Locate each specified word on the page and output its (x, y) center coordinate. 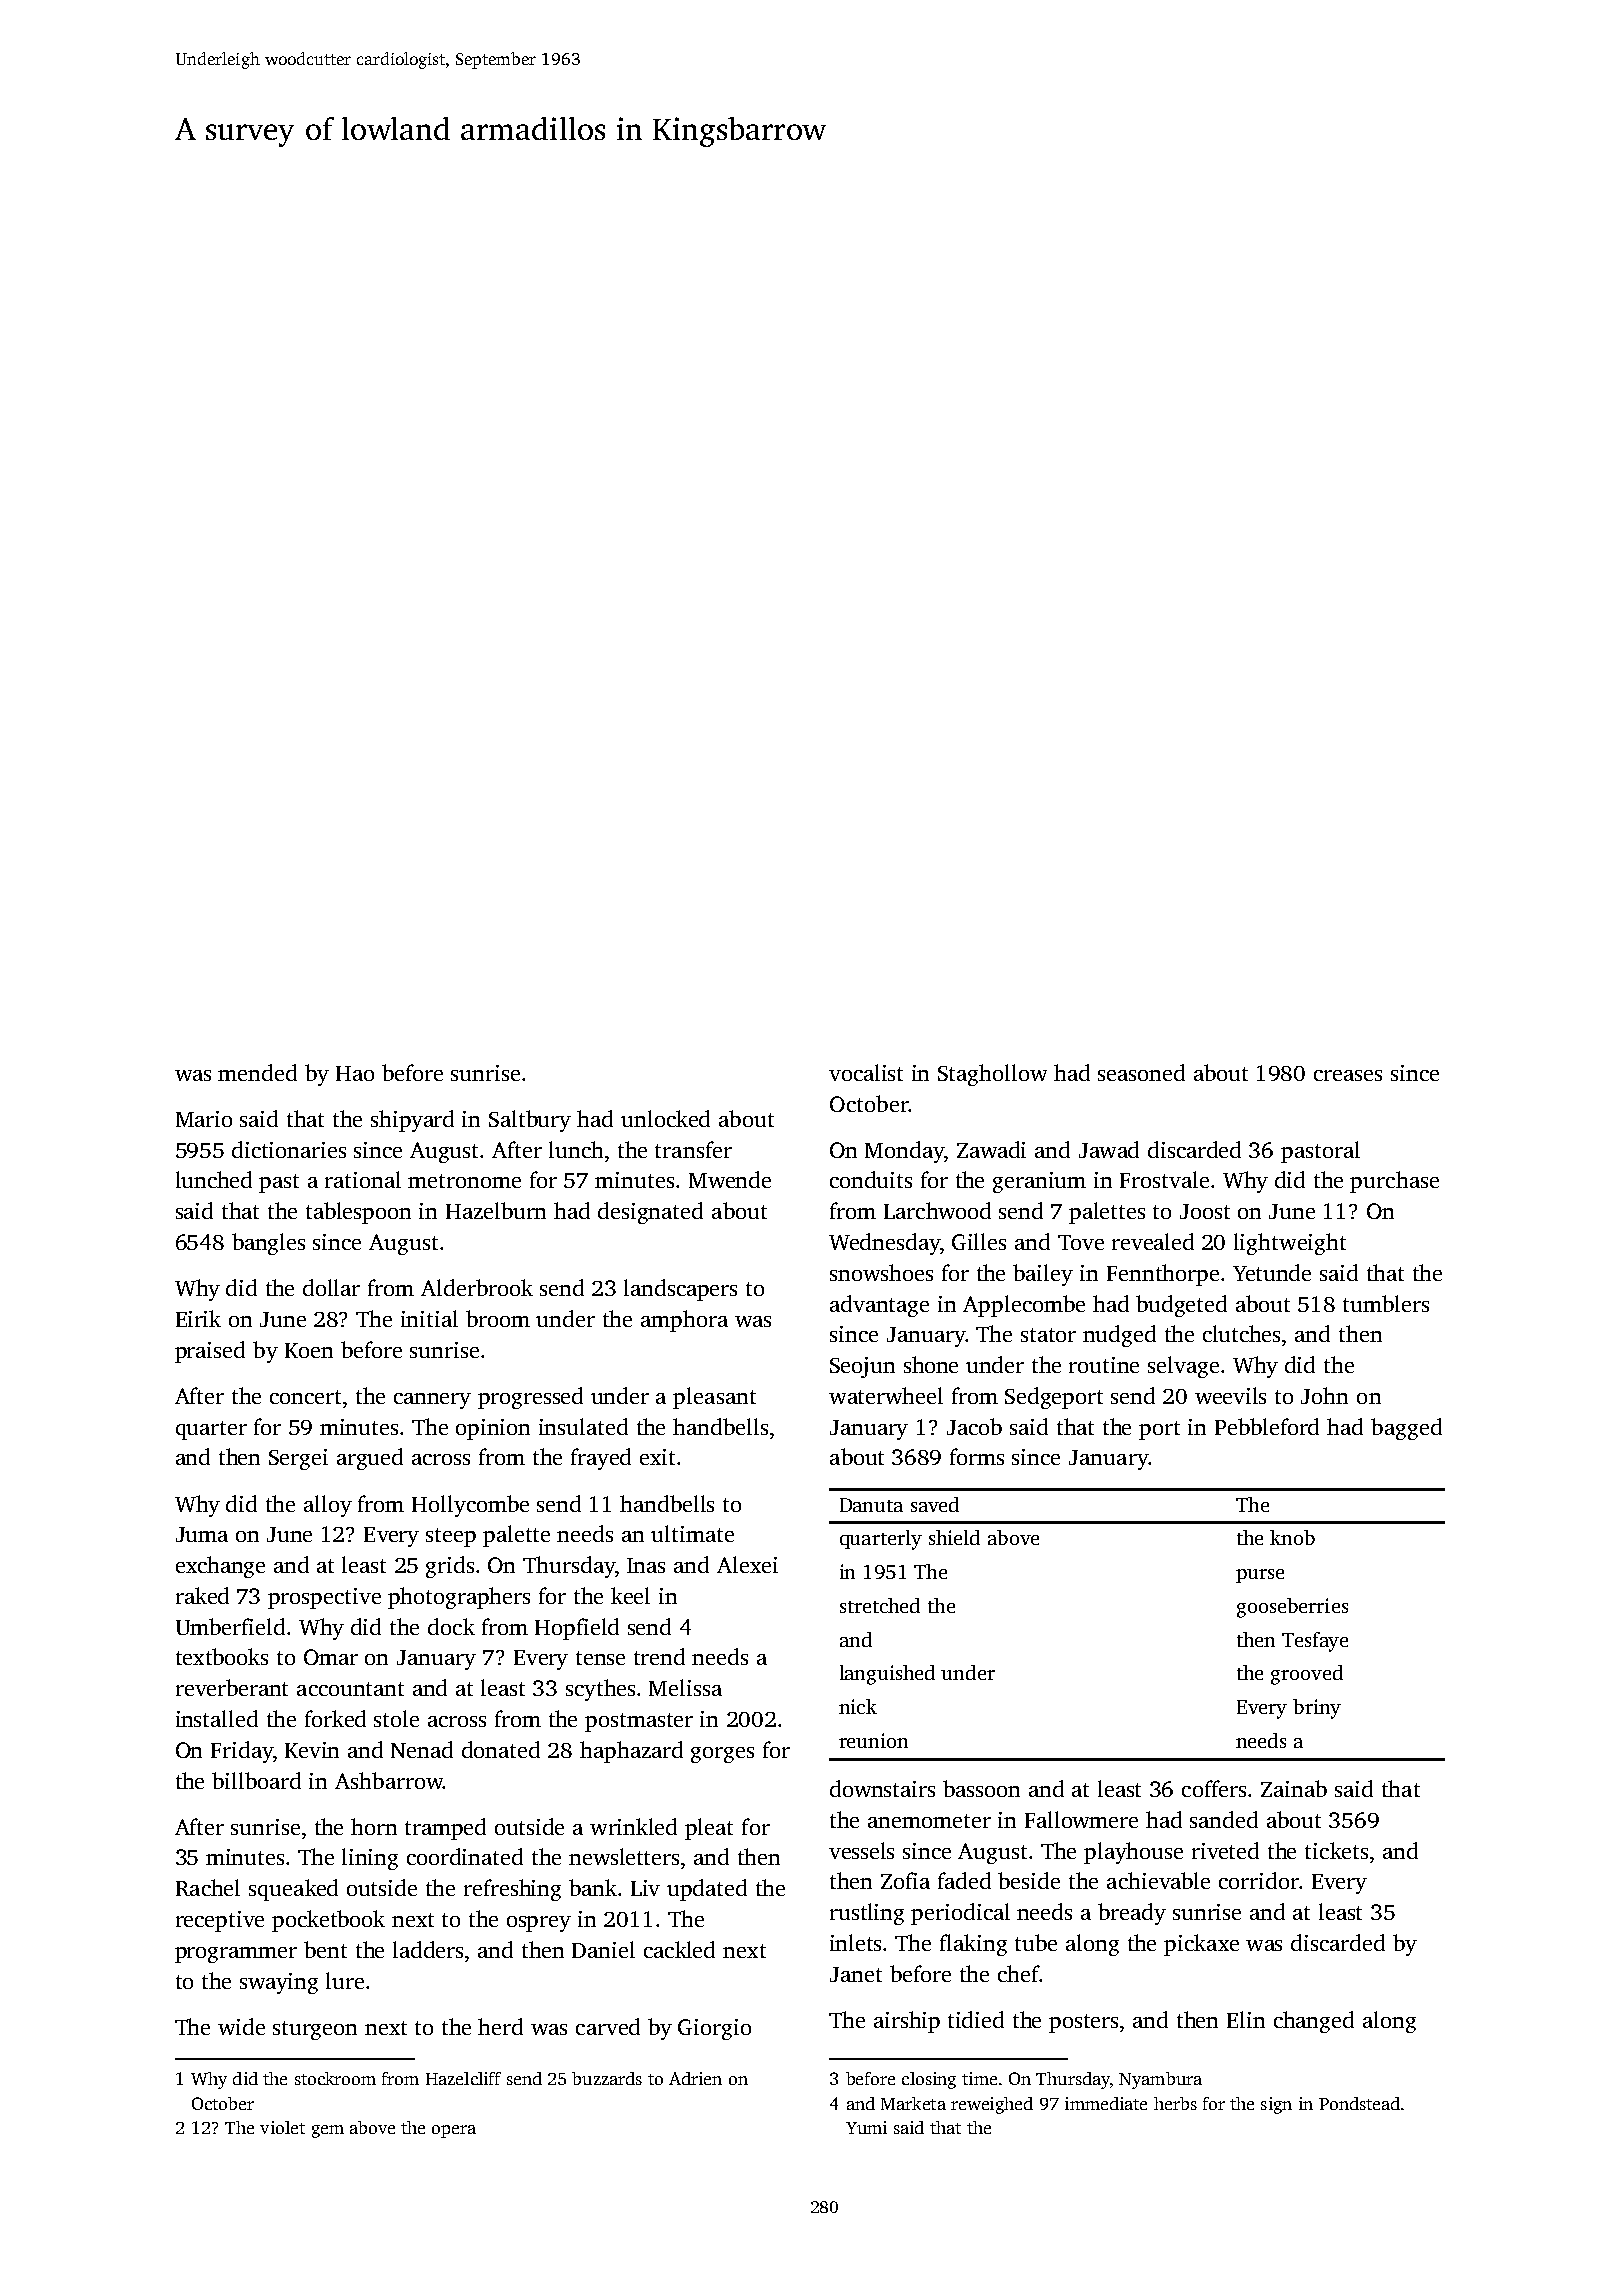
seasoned (1141, 1072)
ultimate (692, 1533)
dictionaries (289, 1149)
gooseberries (1292, 1608)
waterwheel (886, 1395)
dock (451, 1626)
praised (210, 1352)
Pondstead (1359, 2103)
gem (328, 2131)
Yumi (866, 2127)
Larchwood (937, 1210)
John (1324, 1395)
